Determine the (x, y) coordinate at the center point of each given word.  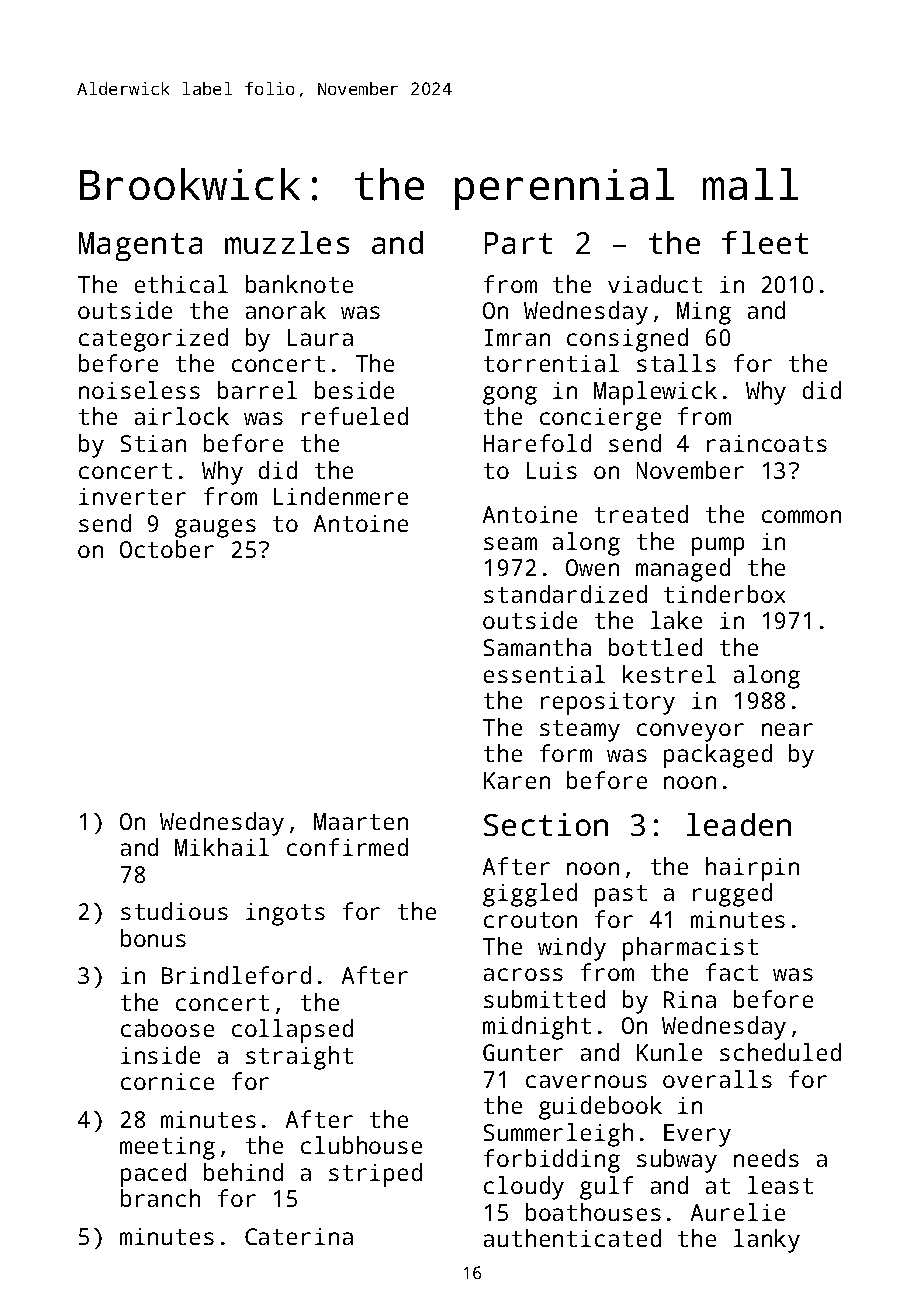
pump (718, 546)
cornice (167, 1081)
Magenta (140, 246)
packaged (718, 756)
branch (160, 1198)
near (787, 729)
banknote (299, 284)
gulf (606, 1188)
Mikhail (222, 847)
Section (546, 824)
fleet (765, 242)
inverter (132, 496)
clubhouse (361, 1145)
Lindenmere (341, 496)
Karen (517, 780)
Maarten (361, 821)
